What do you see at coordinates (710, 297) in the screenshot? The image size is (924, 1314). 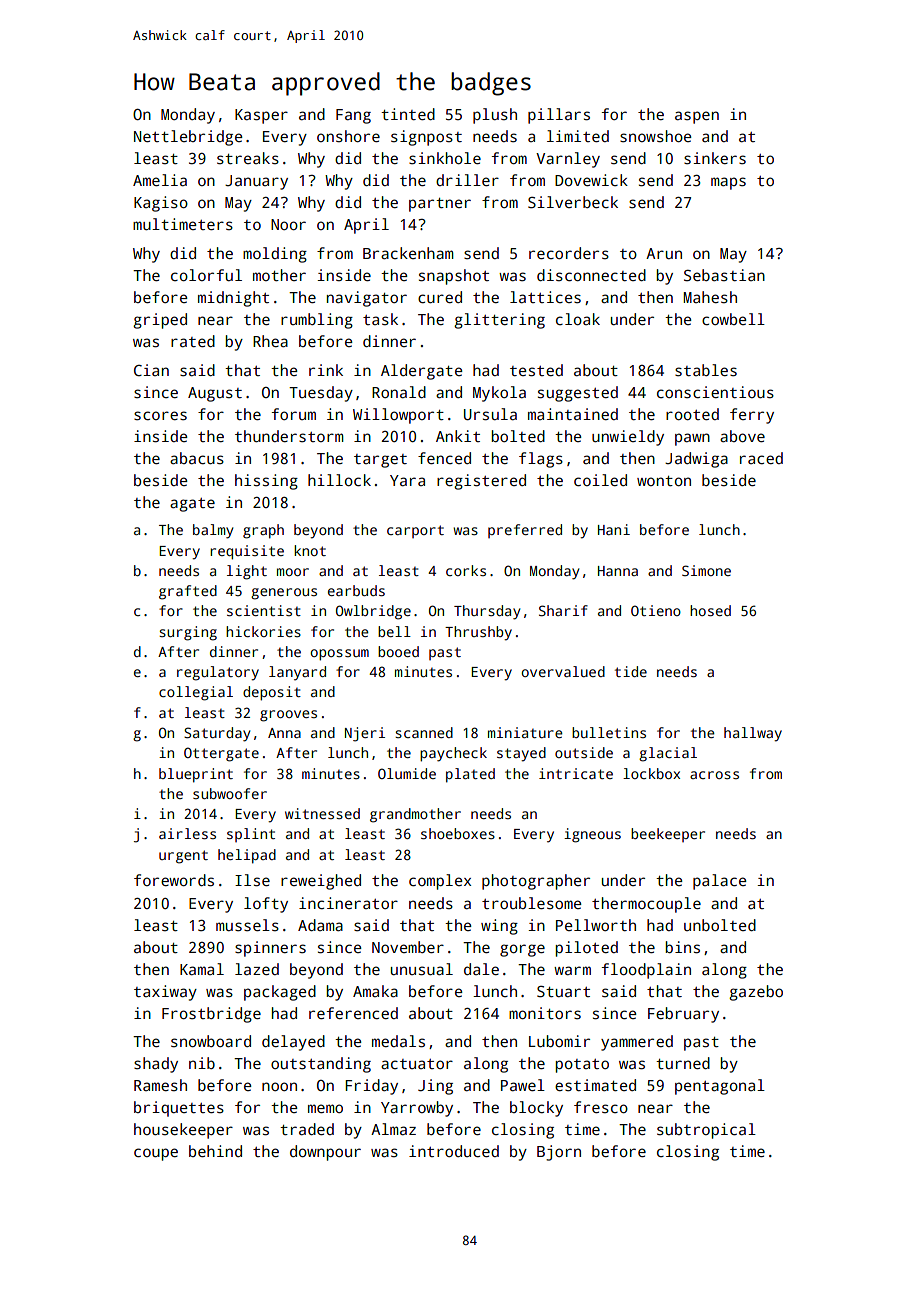 I see `Mahesh` at bounding box center [710, 297].
